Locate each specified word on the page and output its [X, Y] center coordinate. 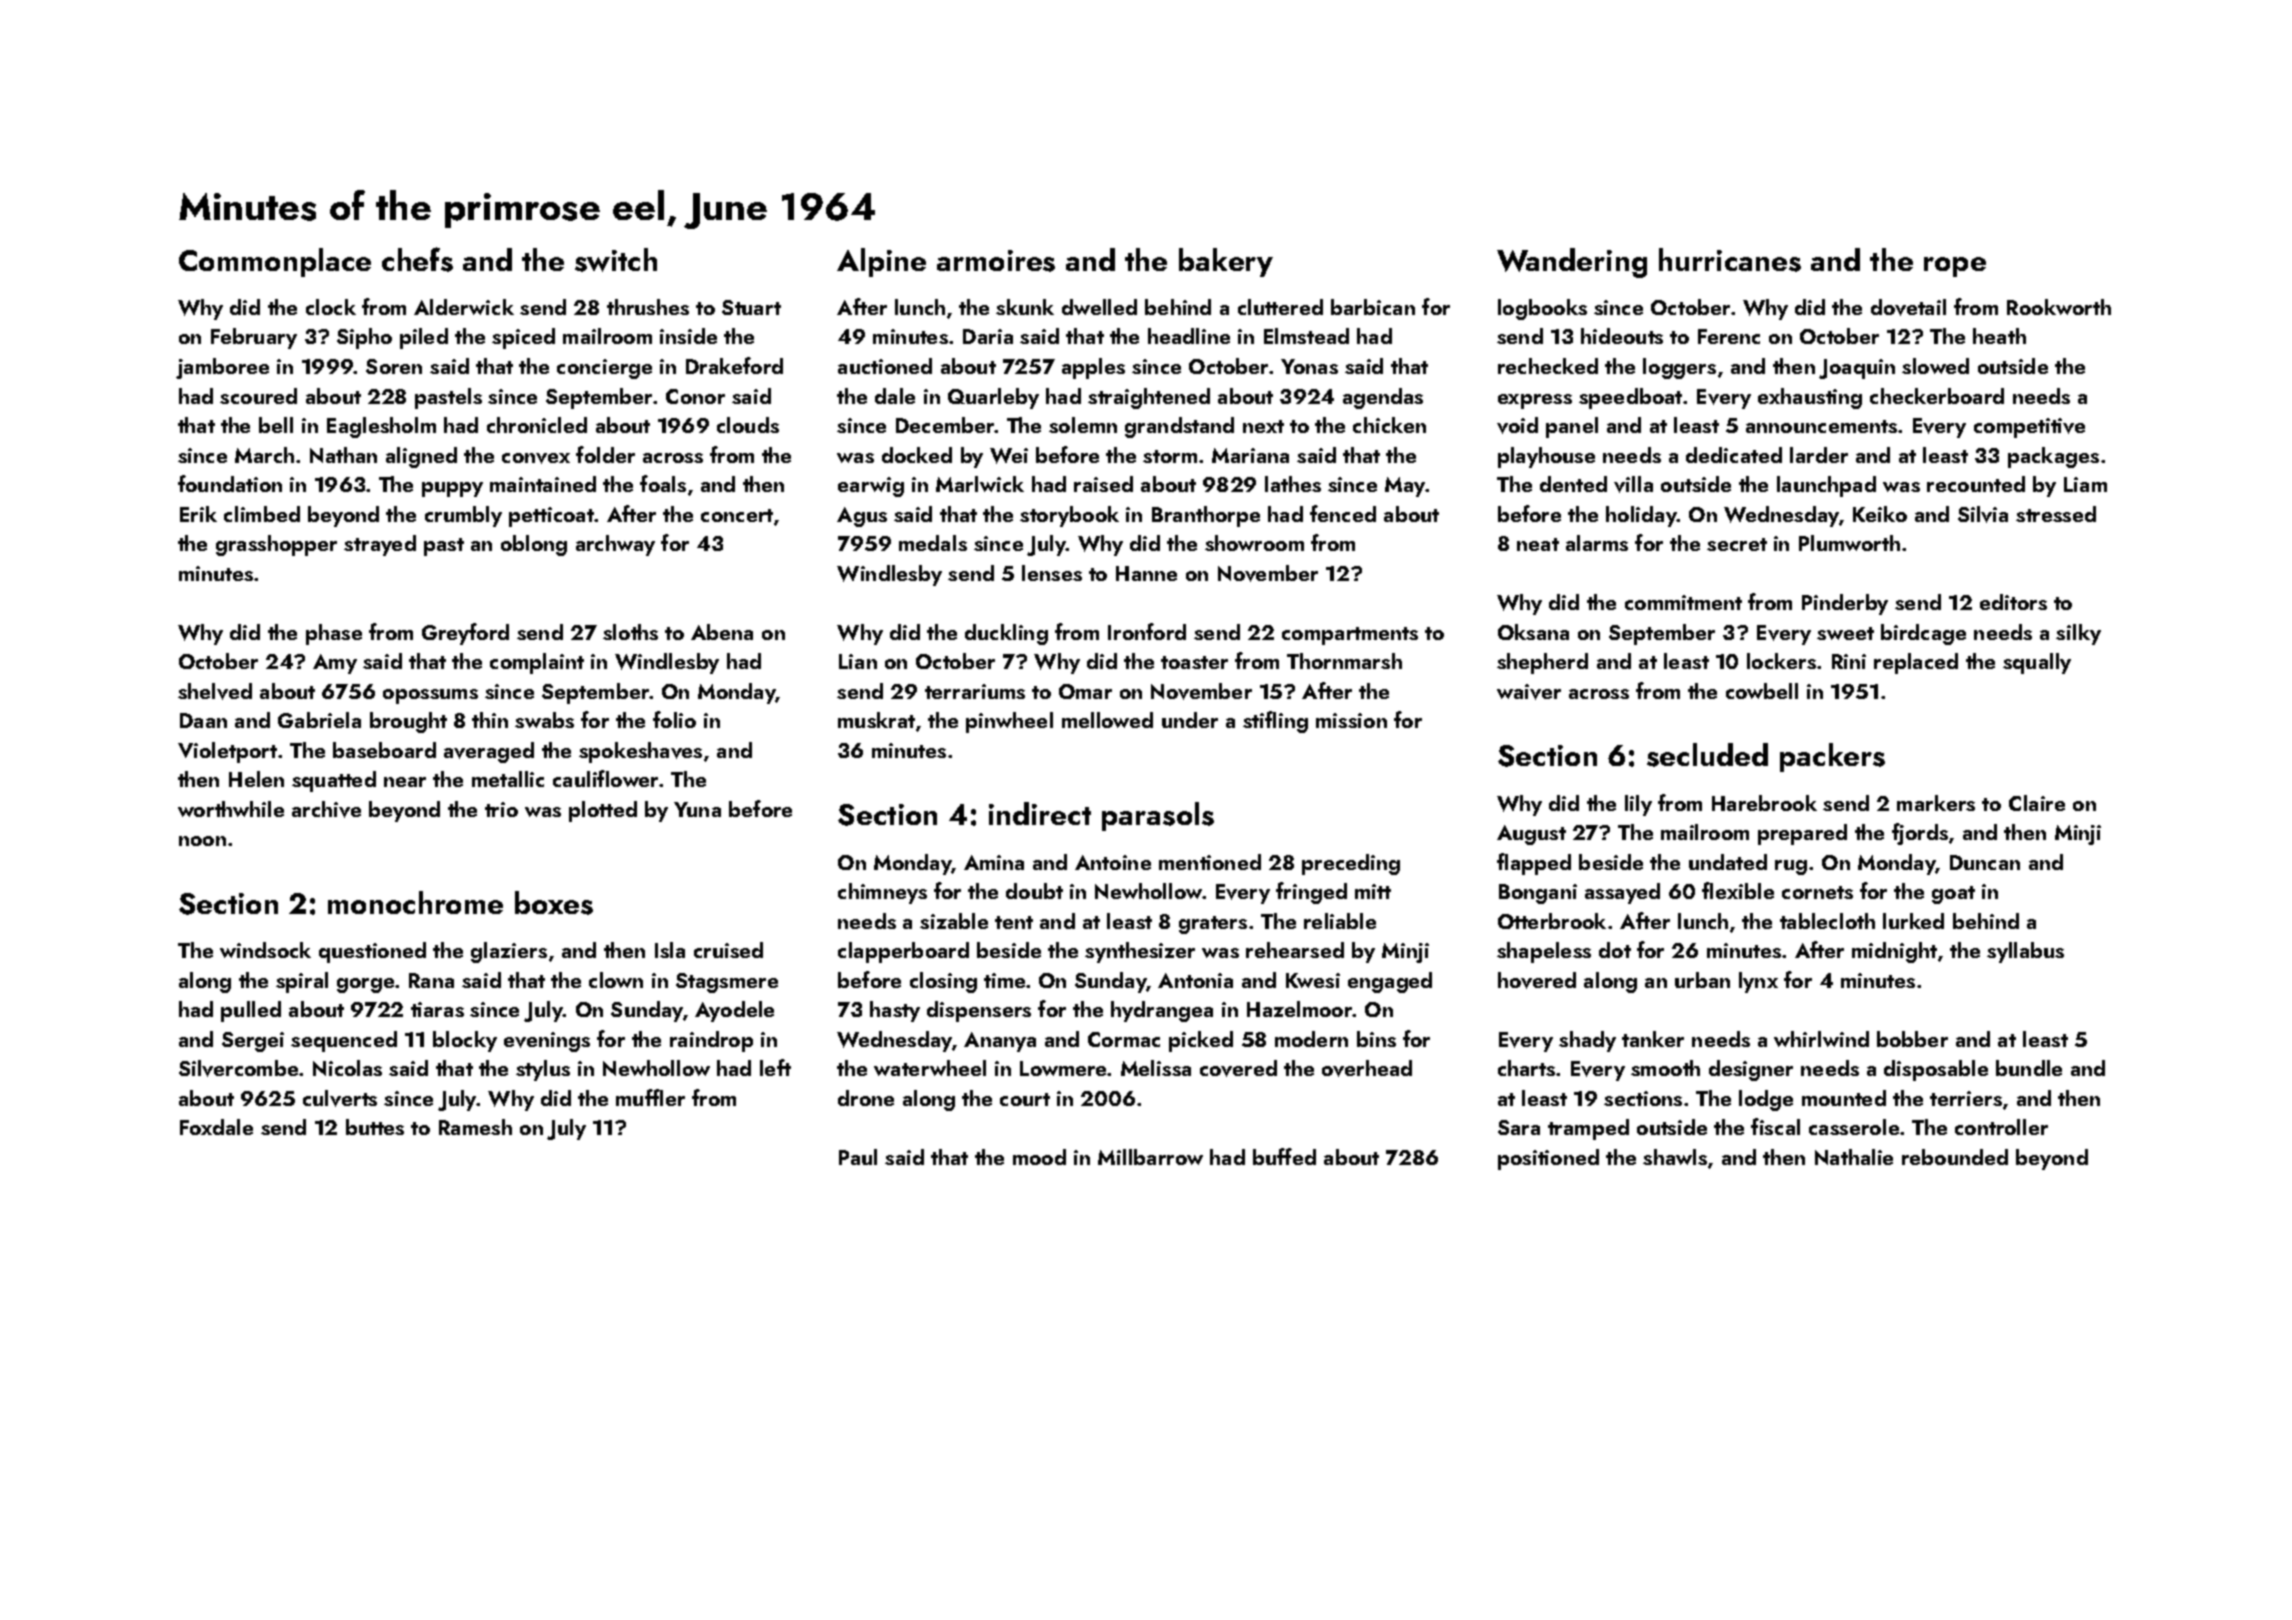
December [945, 425]
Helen [256, 779]
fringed [1311, 893]
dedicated [1734, 455]
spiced [523, 338]
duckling [1006, 634]
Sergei [253, 1042]
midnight [1894, 952]
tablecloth [1827, 921]
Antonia [1195, 980]
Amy [335, 664]
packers [1832, 757]
